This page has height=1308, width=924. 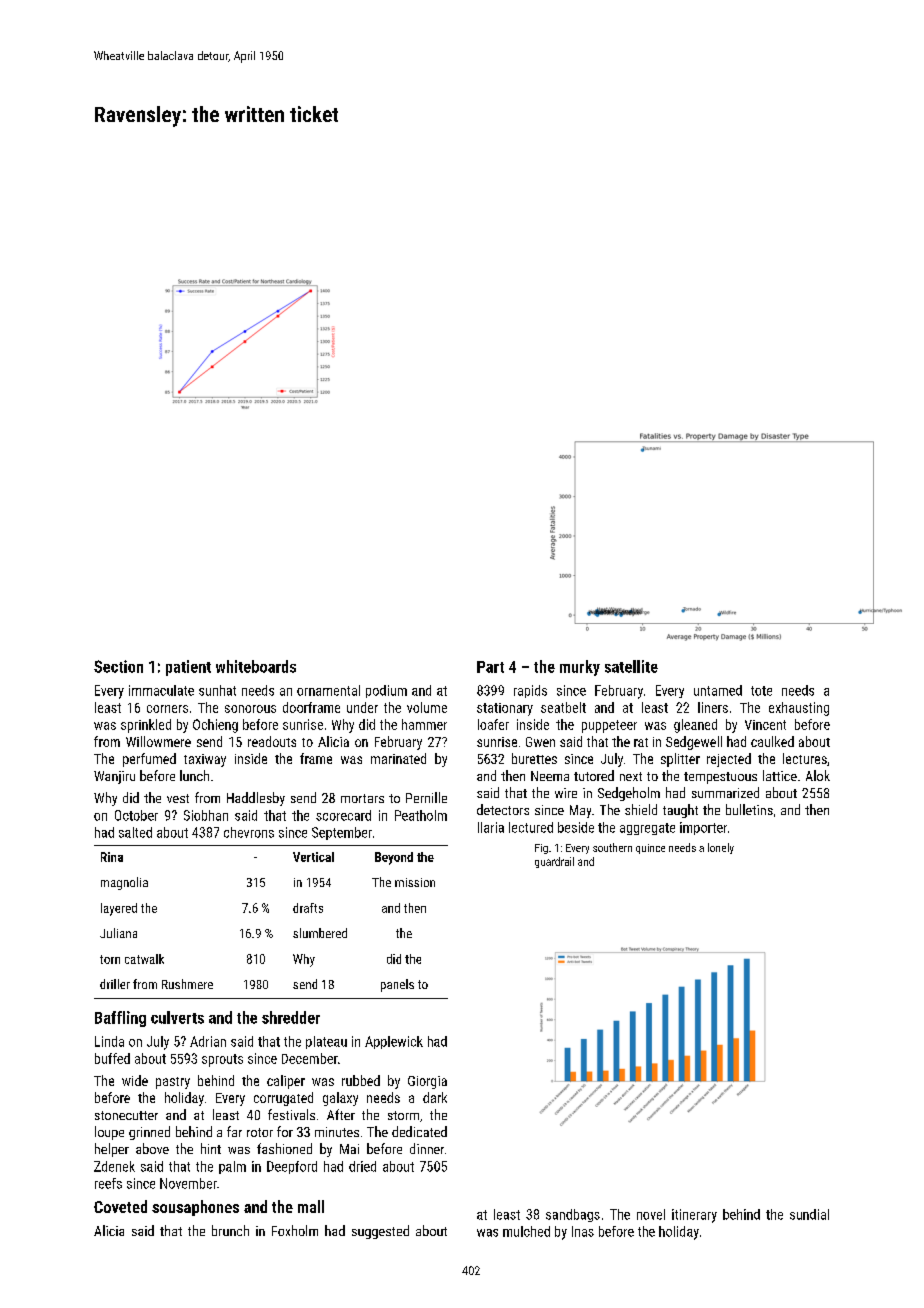 I want to click on Vertical, so click(x=313, y=857).
